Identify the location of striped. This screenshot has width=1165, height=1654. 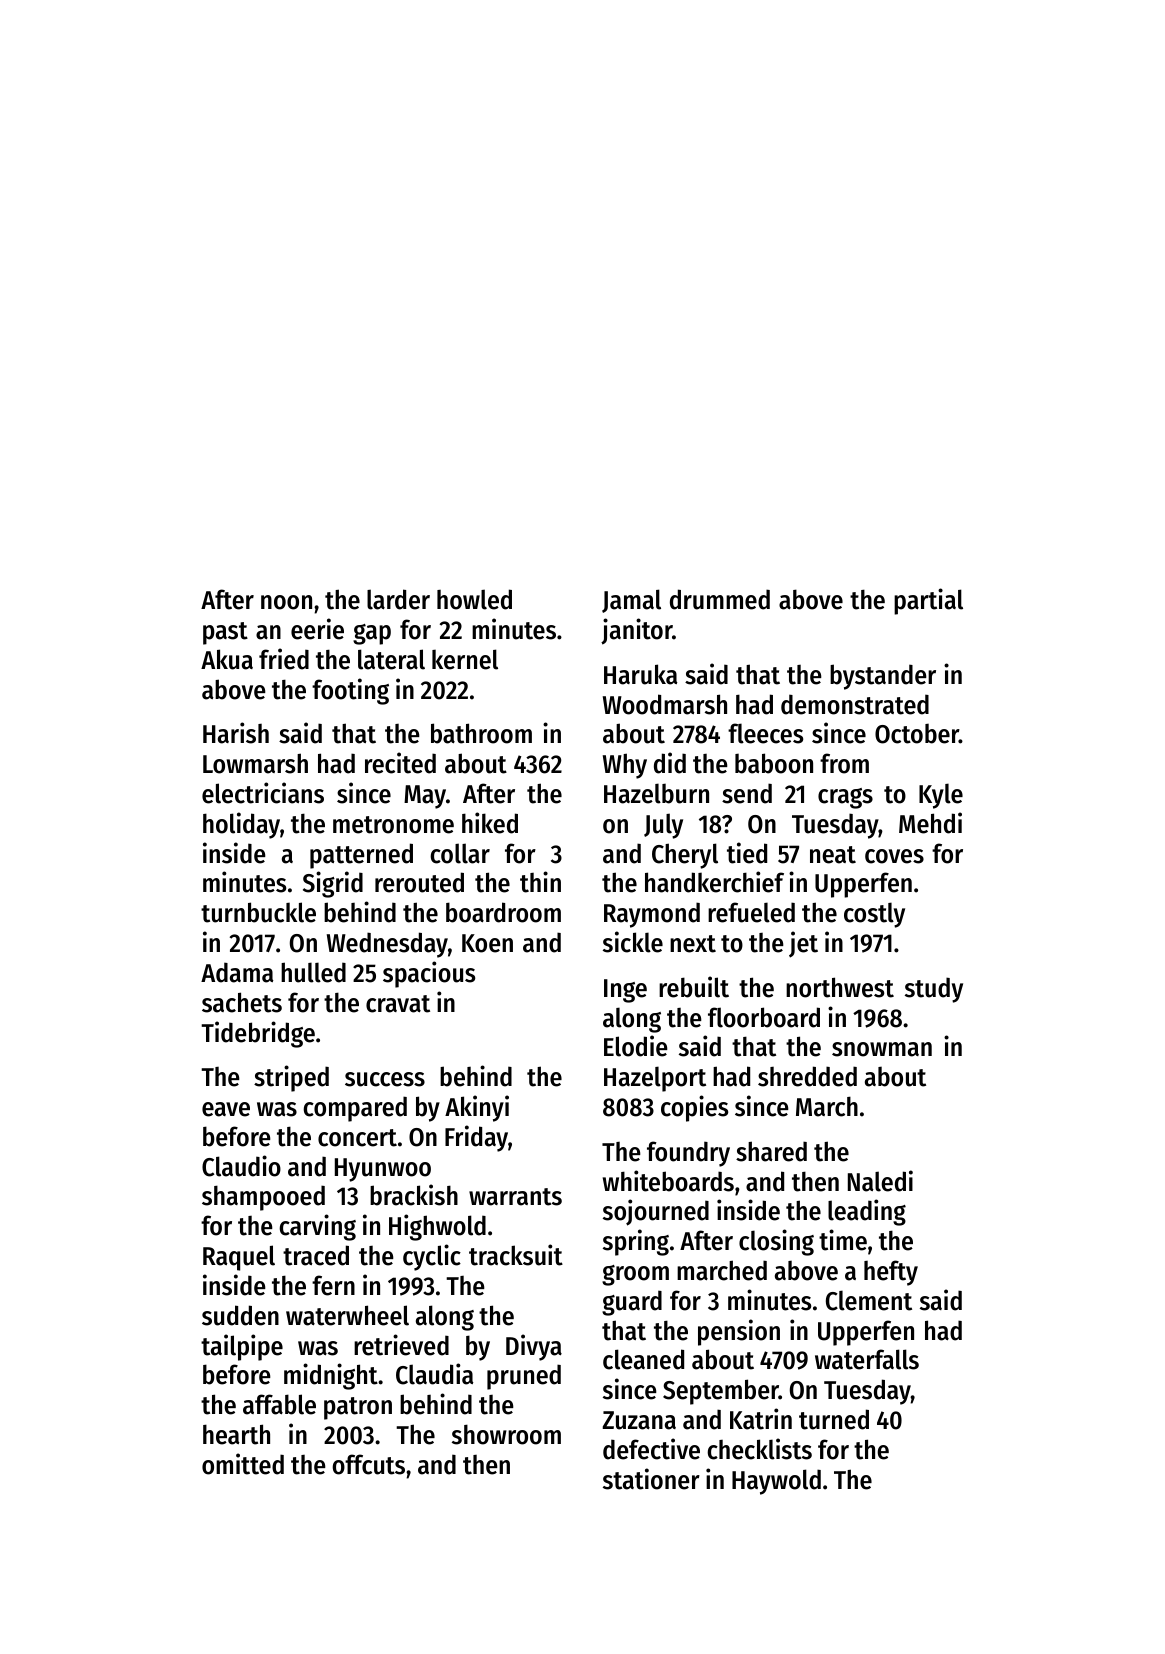
(291, 1078).
